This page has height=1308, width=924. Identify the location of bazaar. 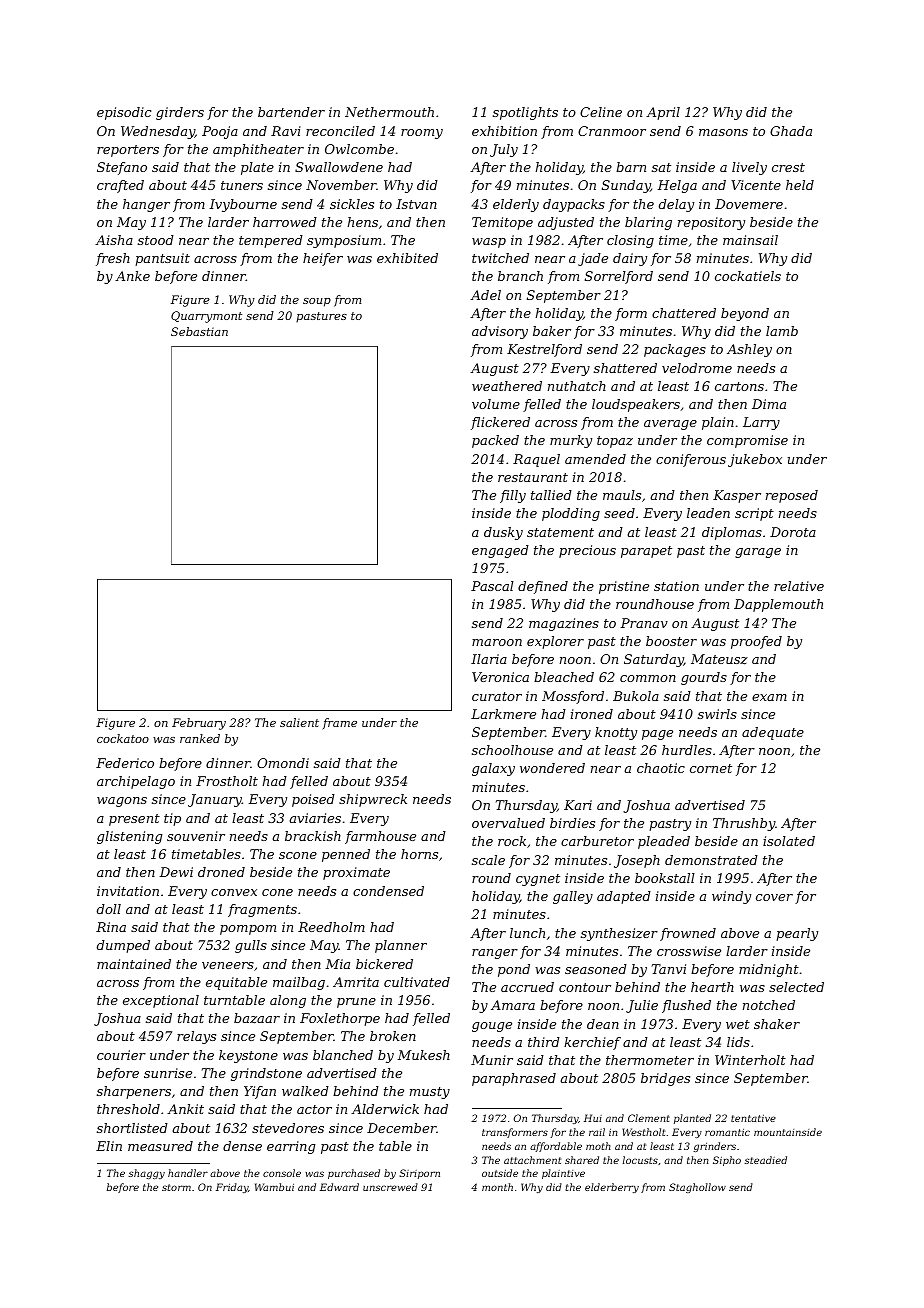
(257, 1018).
